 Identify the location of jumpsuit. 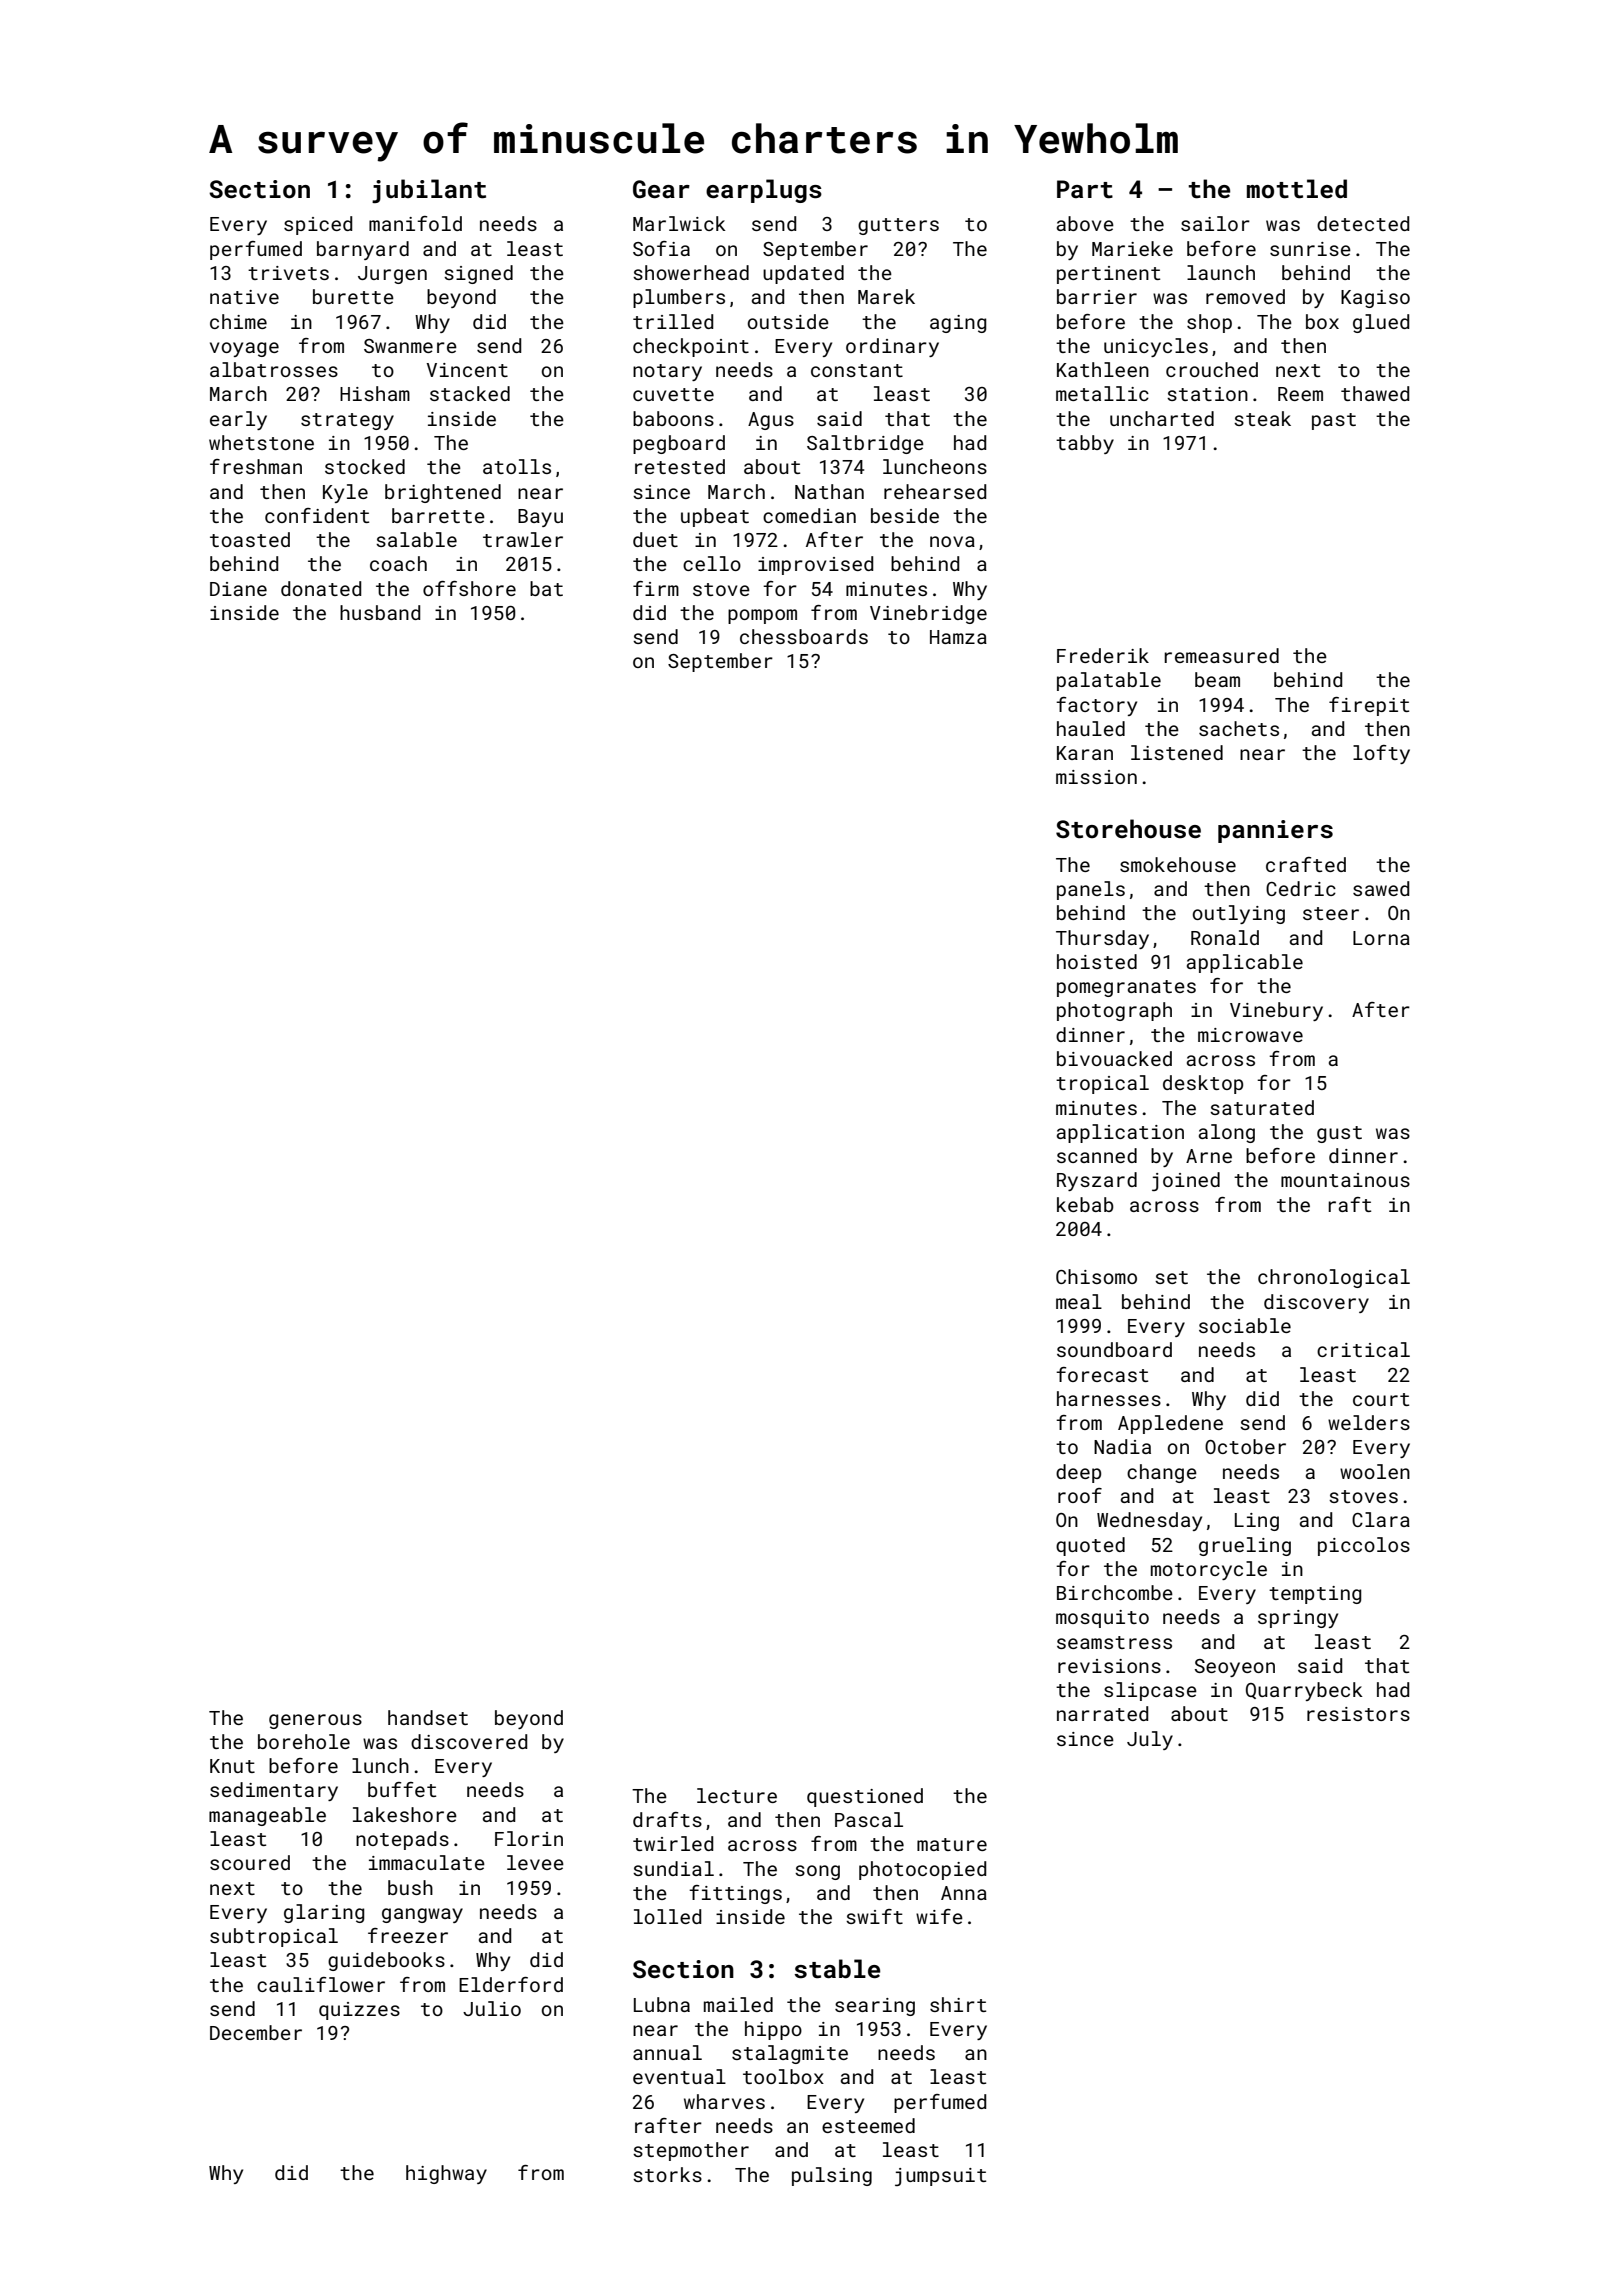
(940, 2177).
